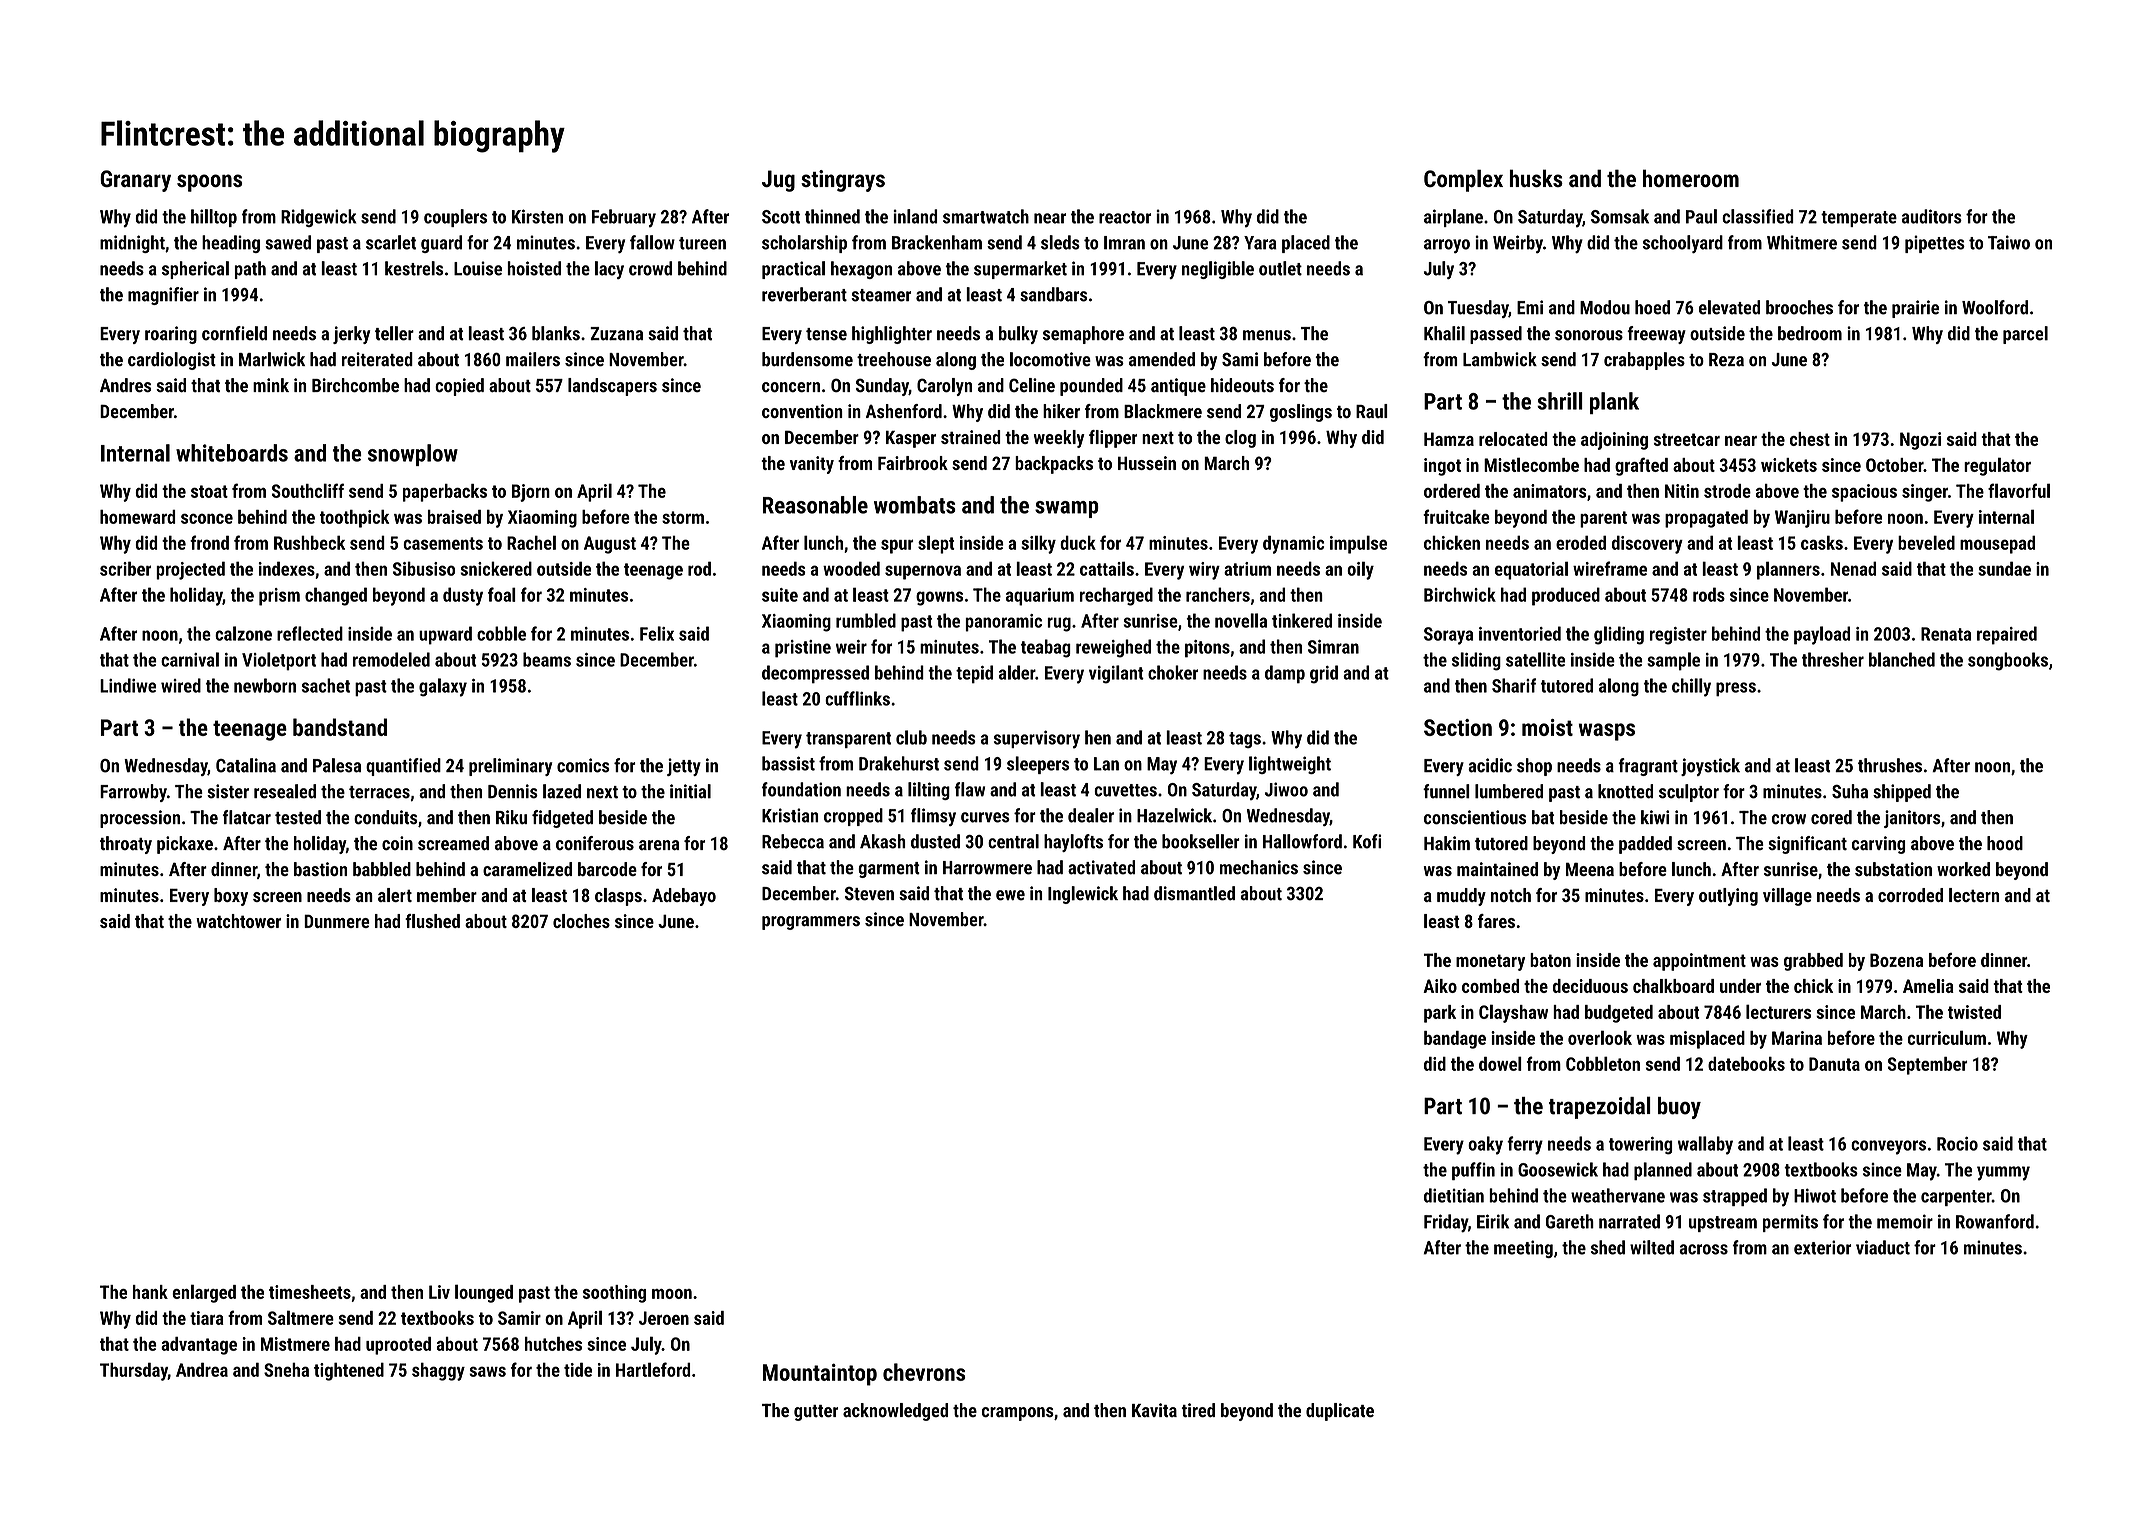 This screenshot has height=1523, width=2153. Describe the element at coordinates (843, 181) in the screenshot. I see `stingrays` at that location.
